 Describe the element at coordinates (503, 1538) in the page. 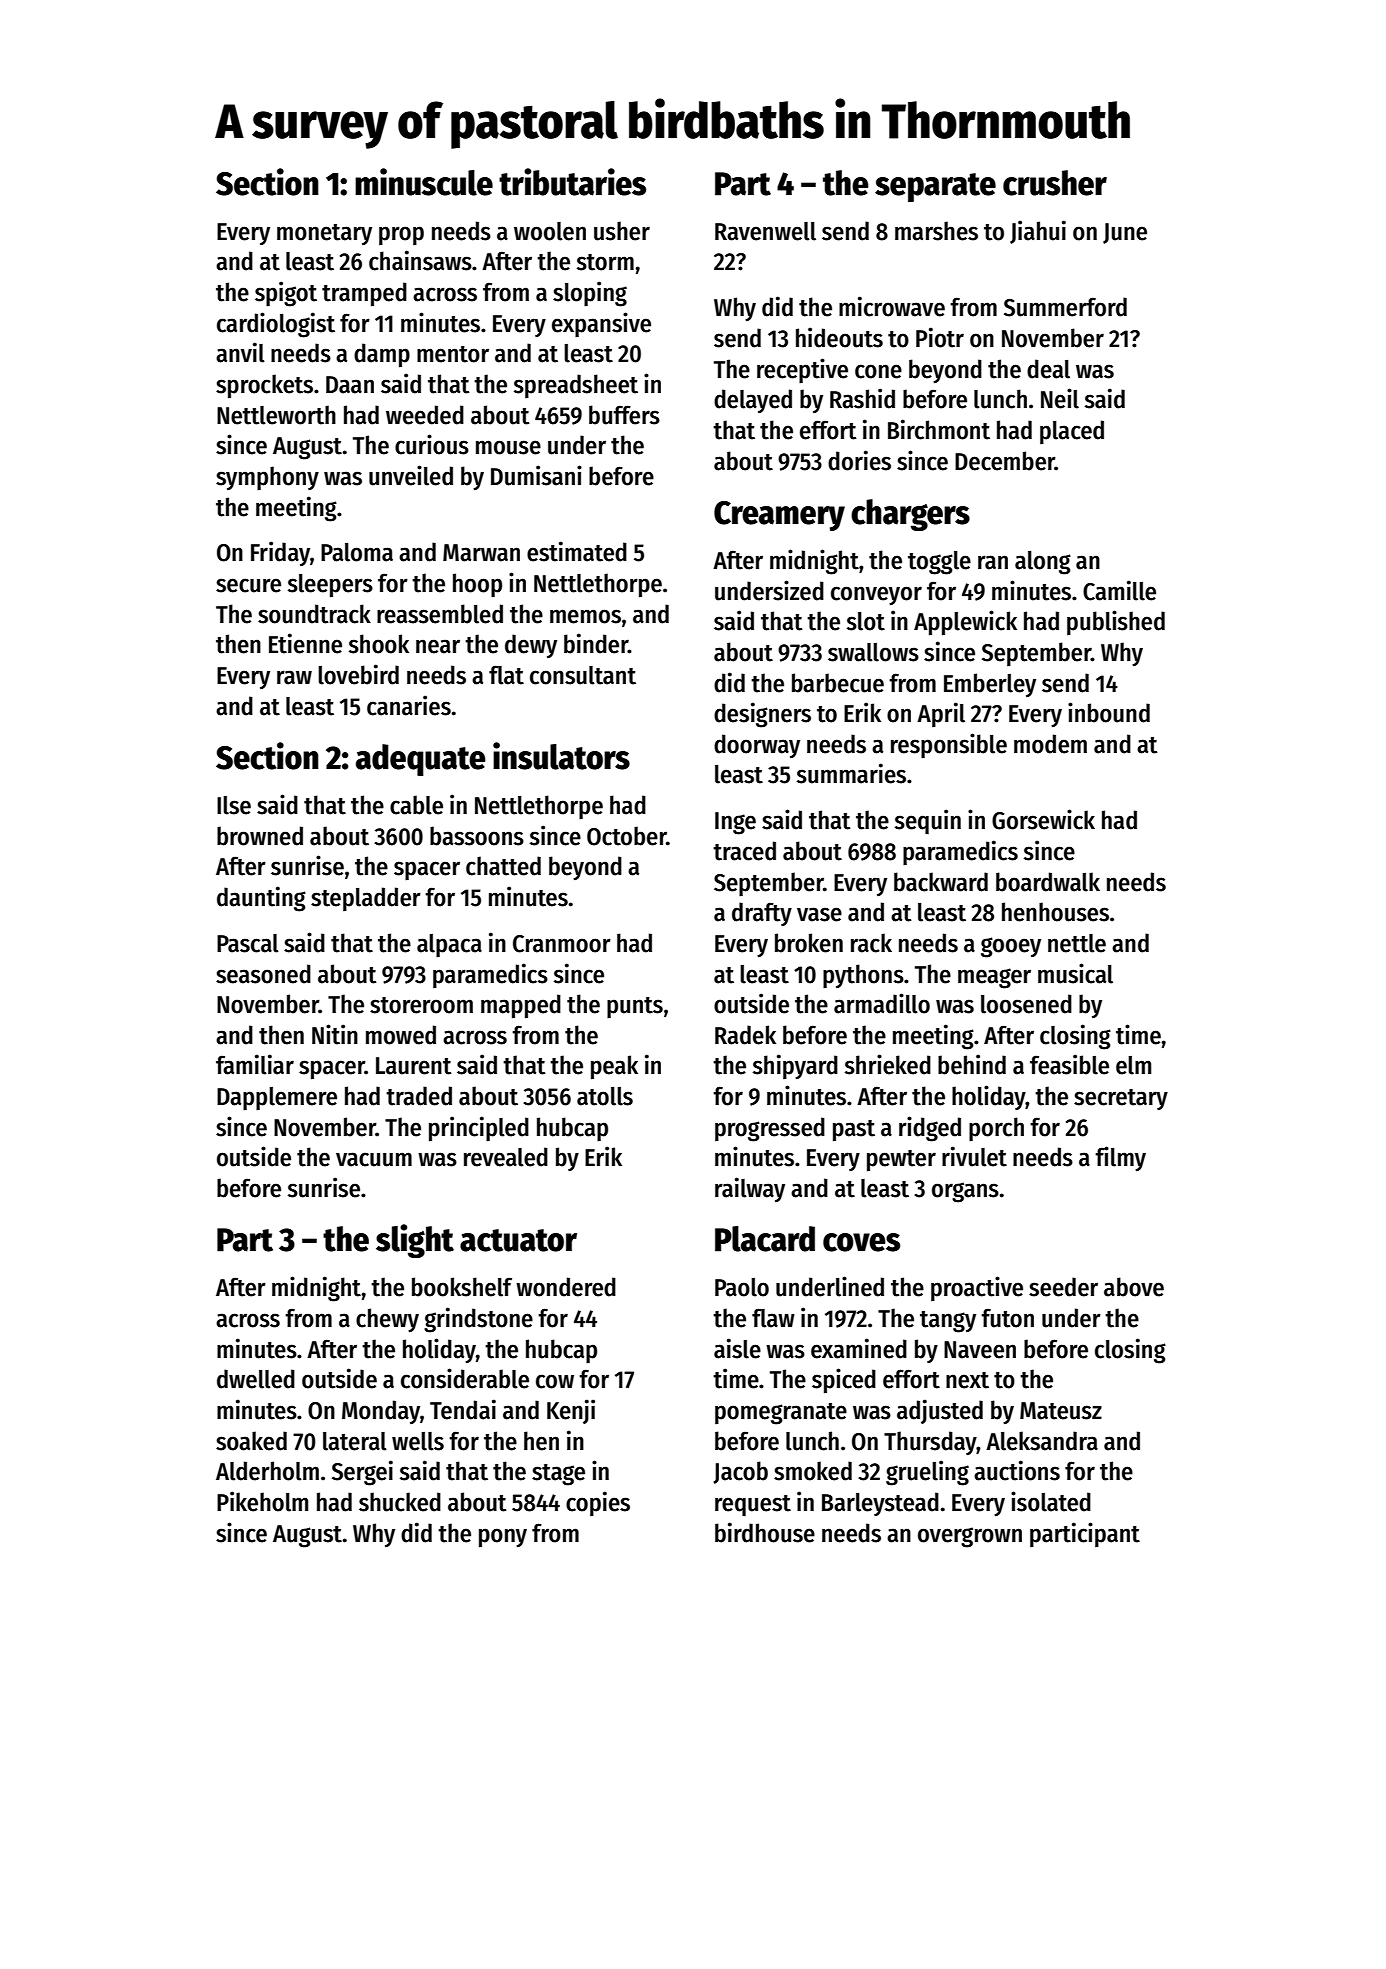

I see `pony` at that location.
